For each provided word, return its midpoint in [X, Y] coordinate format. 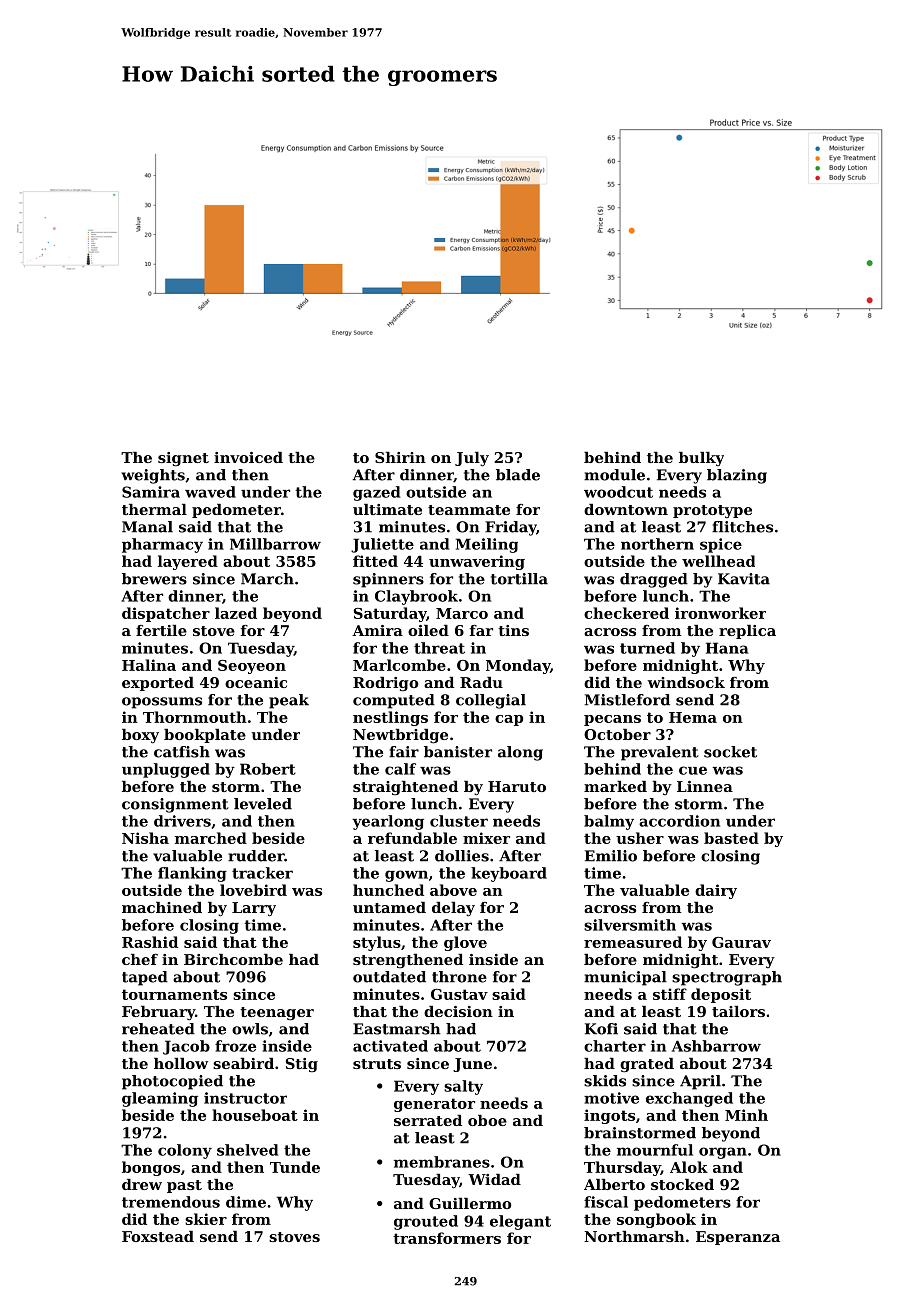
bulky [701, 459]
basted [731, 838]
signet [183, 459]
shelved [247, 1150]
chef [140, 959]
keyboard [509, 874]
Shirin [400, 457]
